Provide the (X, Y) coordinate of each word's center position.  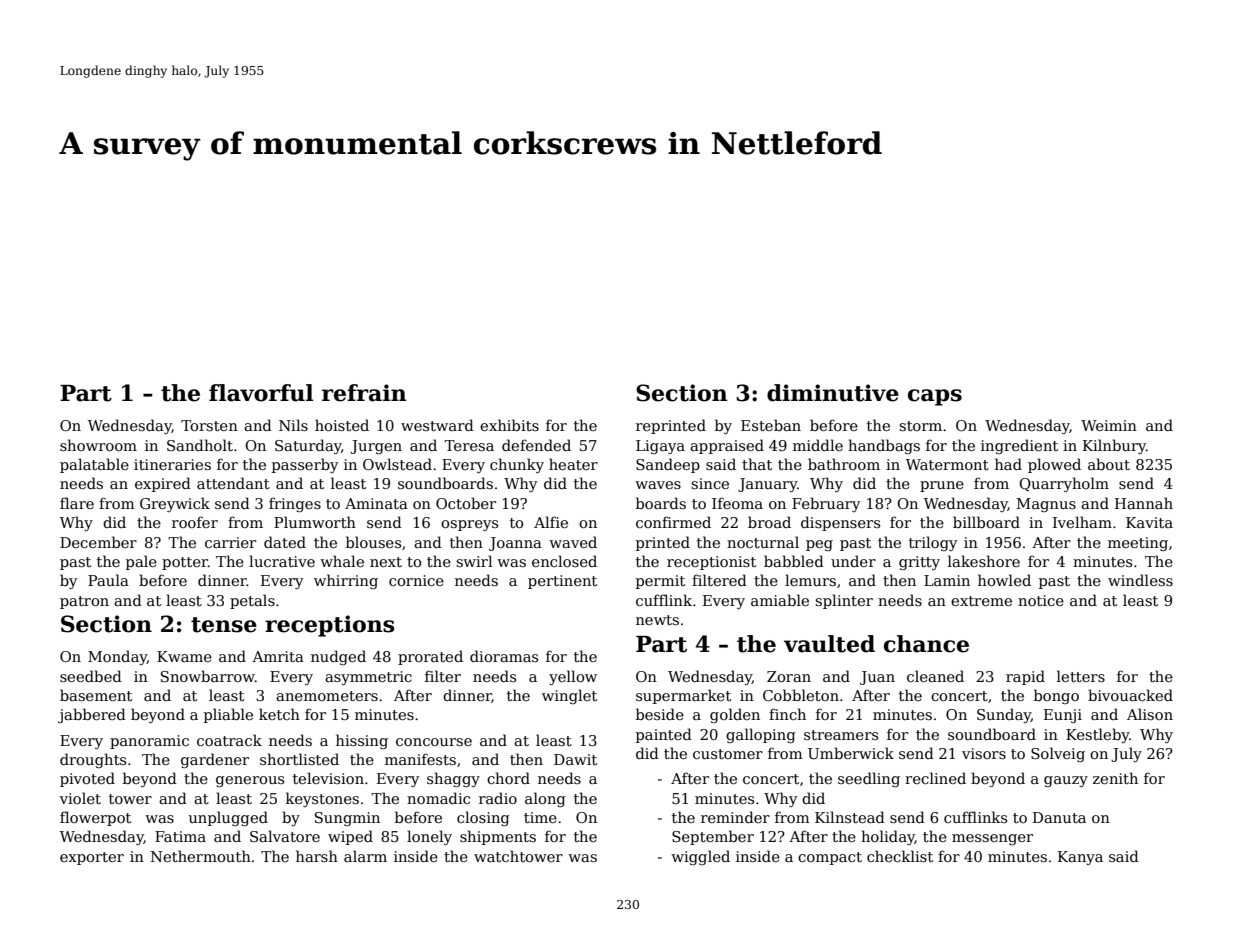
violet (80, 798)
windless (1140, 580)
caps (935, 397)
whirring (346, 581)
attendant (233, 483)
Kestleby (1098, 735)
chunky (517, 465)
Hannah (1144, 503)
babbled (794, 561)
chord (508, 778)
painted (664, 735)
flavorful (261, 393)
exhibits (509, 425)
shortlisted (299, 759)
